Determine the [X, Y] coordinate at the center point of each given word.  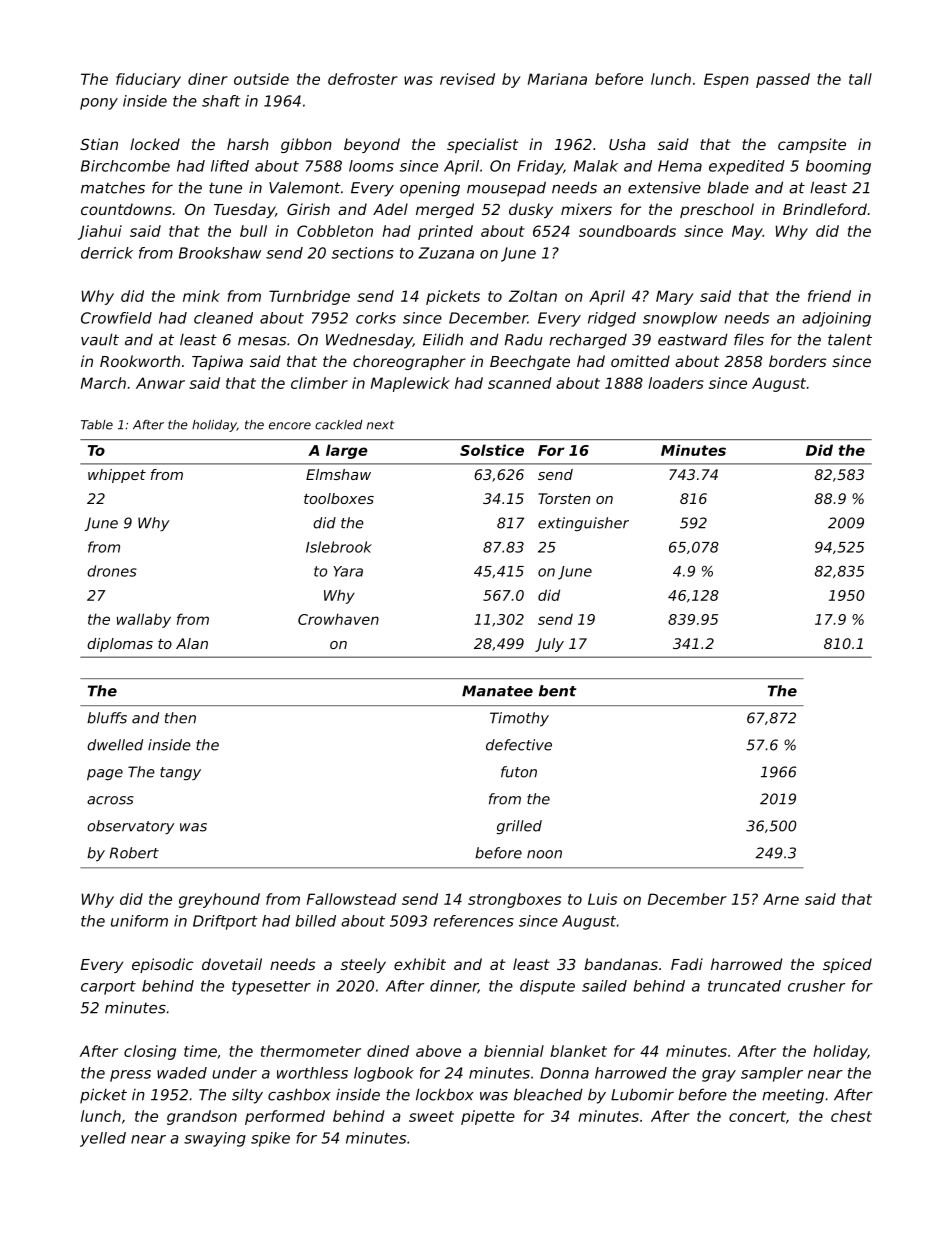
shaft [221, 101]
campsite [812, 145]
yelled [103, 1139]
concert [757, 1116]
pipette [488, 1117]
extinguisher [583, 524]
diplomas [120, 645]
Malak [596, 166]
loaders [676, 383]
